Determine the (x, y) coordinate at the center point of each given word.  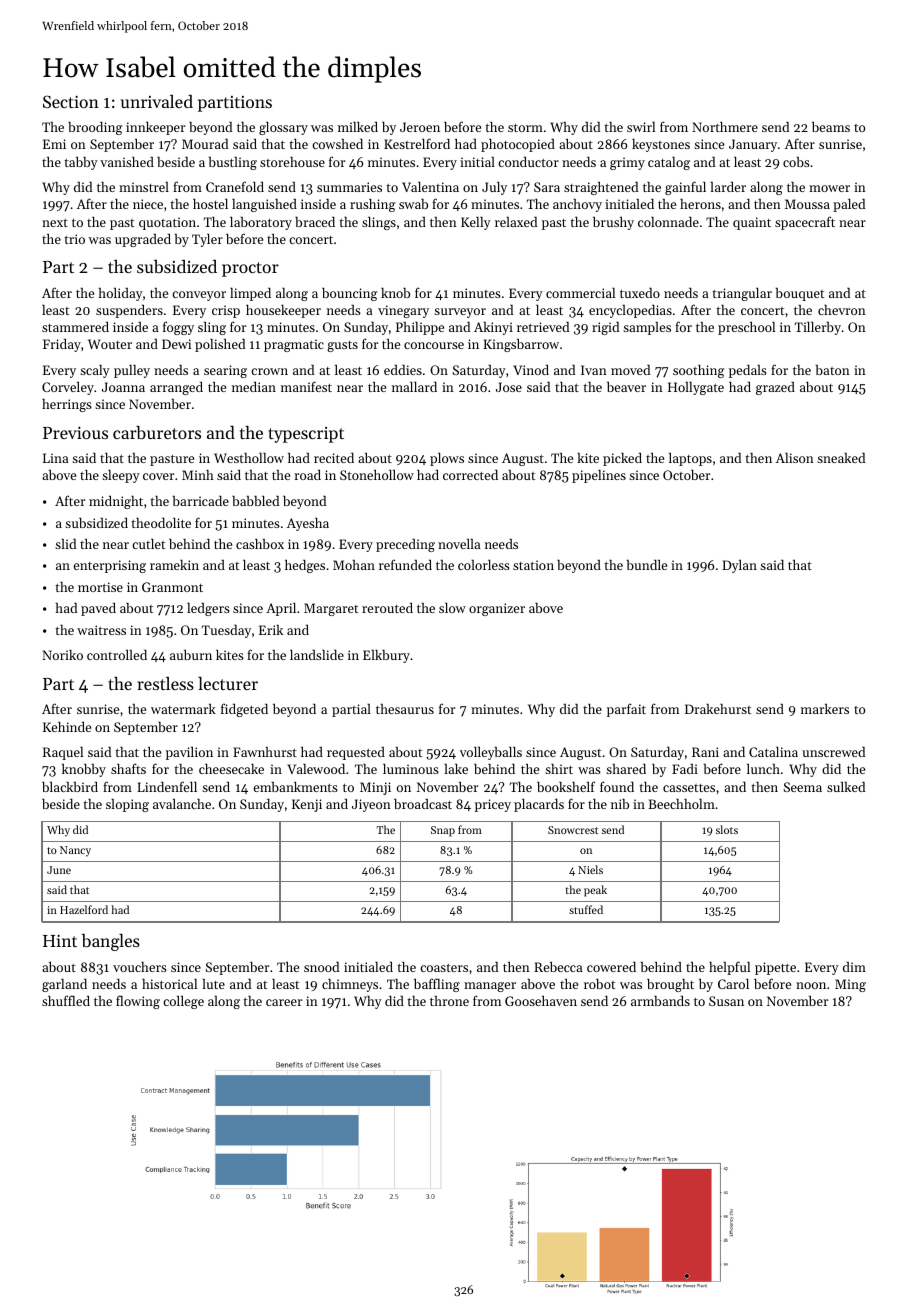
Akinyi (493, 328)
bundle (646, 565)
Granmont (172, 587)
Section (71, 101)
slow (452, 607)
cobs (796, 162)
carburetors (157, 432)
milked (358, 126)
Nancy (75, 851)
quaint (752, 223)
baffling (437, 985)
